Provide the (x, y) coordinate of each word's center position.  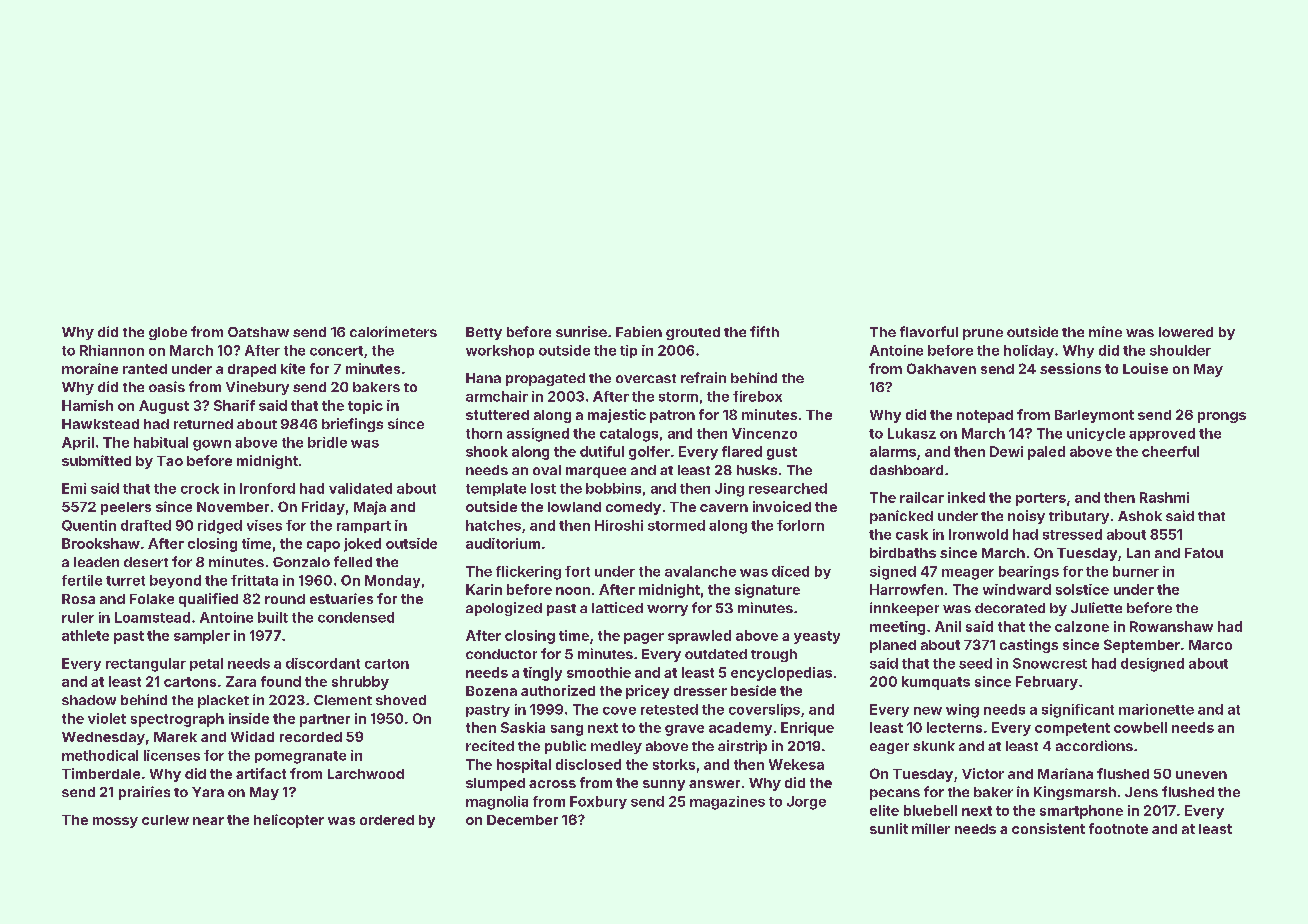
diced (790, 571)
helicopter (289, 821)
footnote (1118, 828)
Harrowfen (906, 589)
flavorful (929, 331)
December (522, 820)
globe (168, 333)
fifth (764, 331)
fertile (82, 580)
